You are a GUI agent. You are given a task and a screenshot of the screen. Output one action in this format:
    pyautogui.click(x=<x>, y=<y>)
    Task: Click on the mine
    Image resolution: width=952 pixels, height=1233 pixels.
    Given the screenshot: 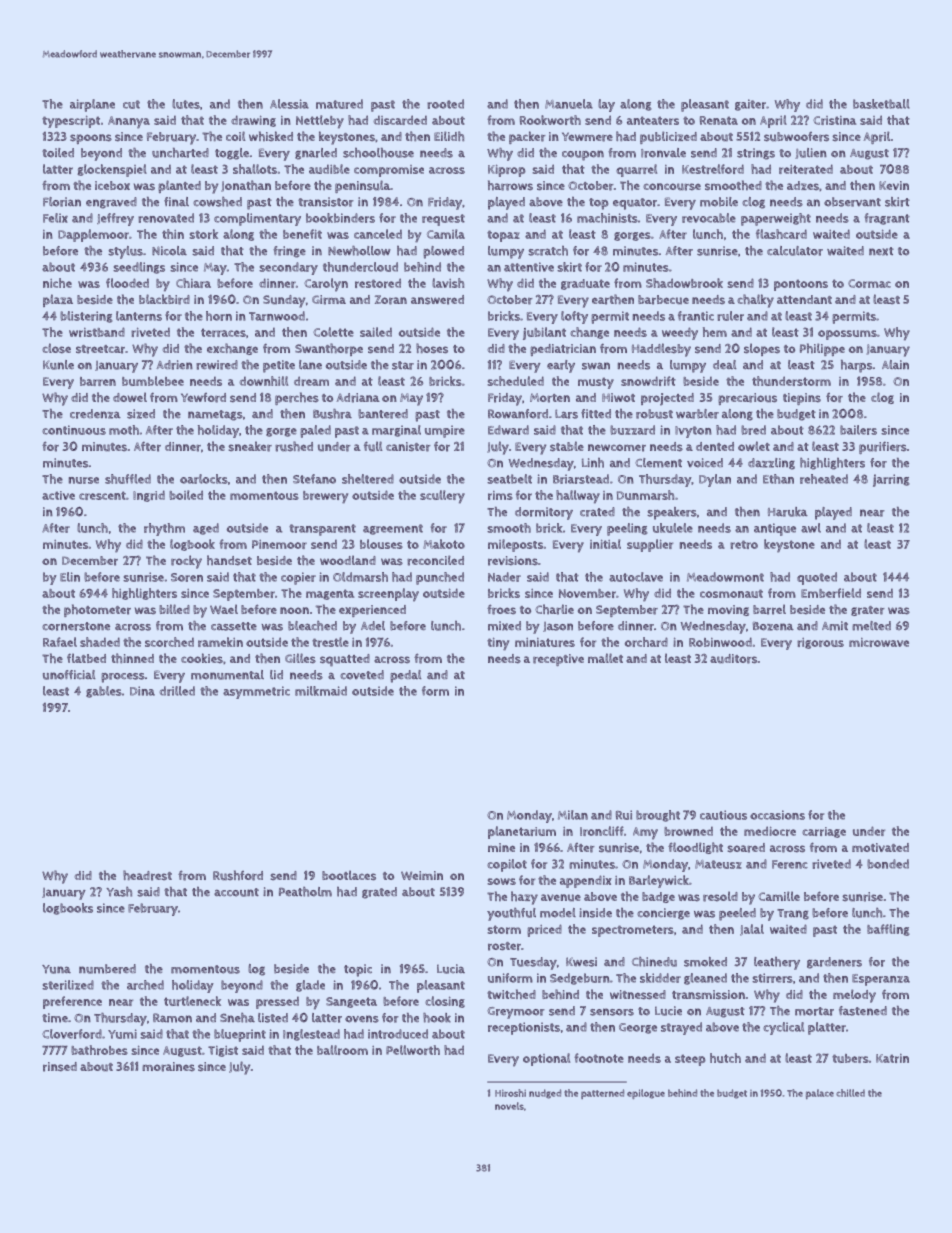 What is the action you would take?
    pyautogui.click(x=501, y=847)
